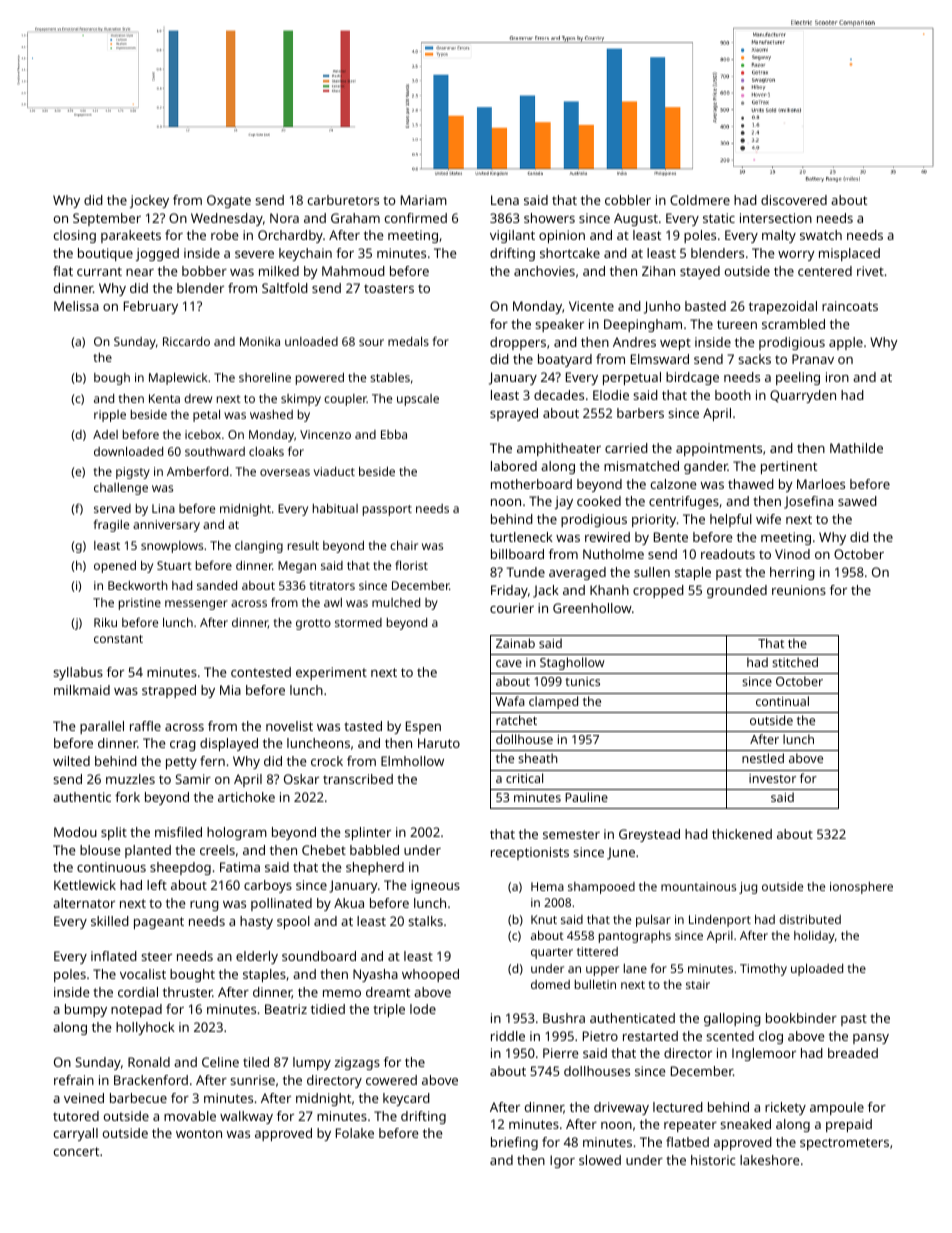  Describe the element at coordinates (424, 200) in the page. I see `Mariam` at that location.
